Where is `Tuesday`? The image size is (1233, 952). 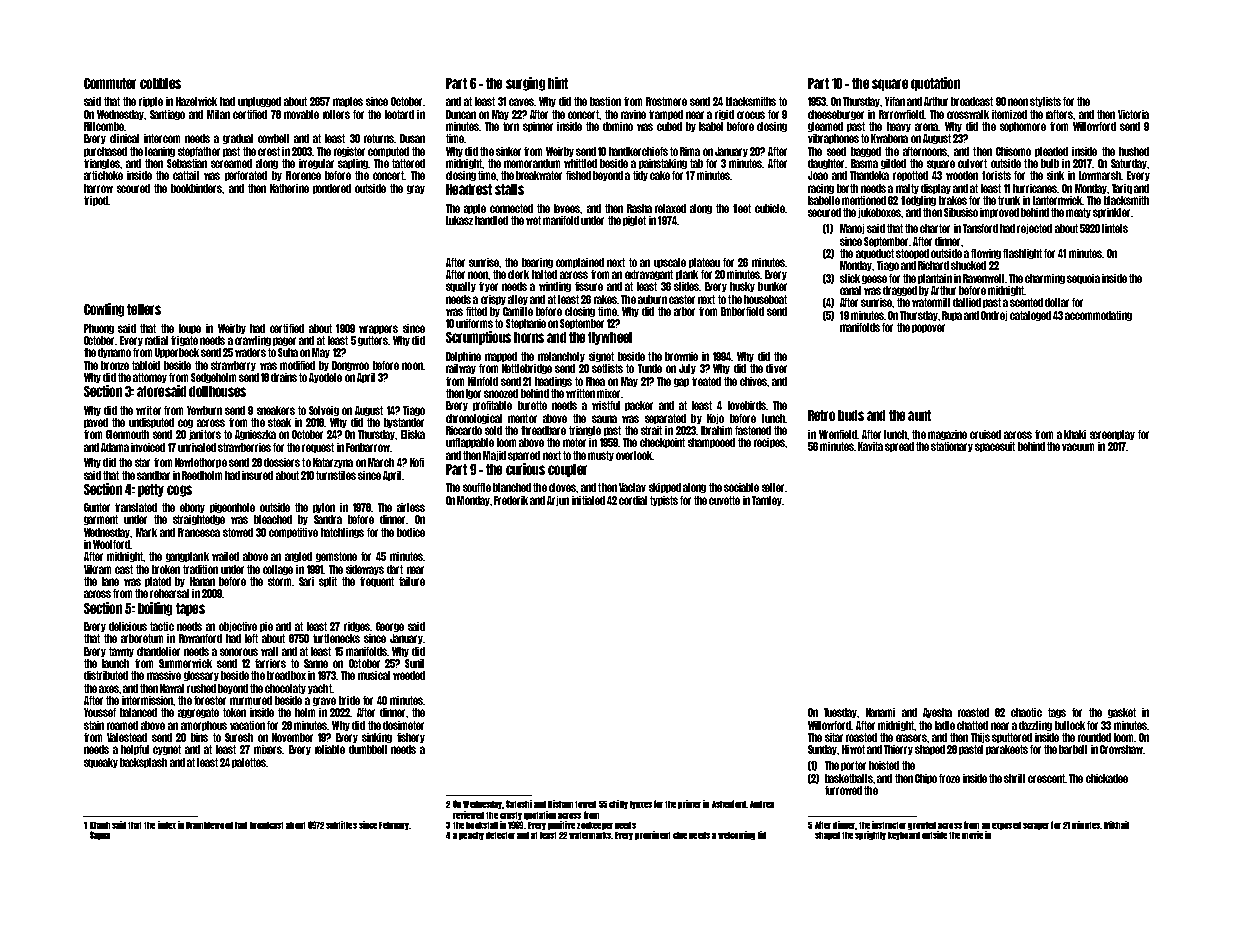
Tuesday is located at coordinates (841, 713).
